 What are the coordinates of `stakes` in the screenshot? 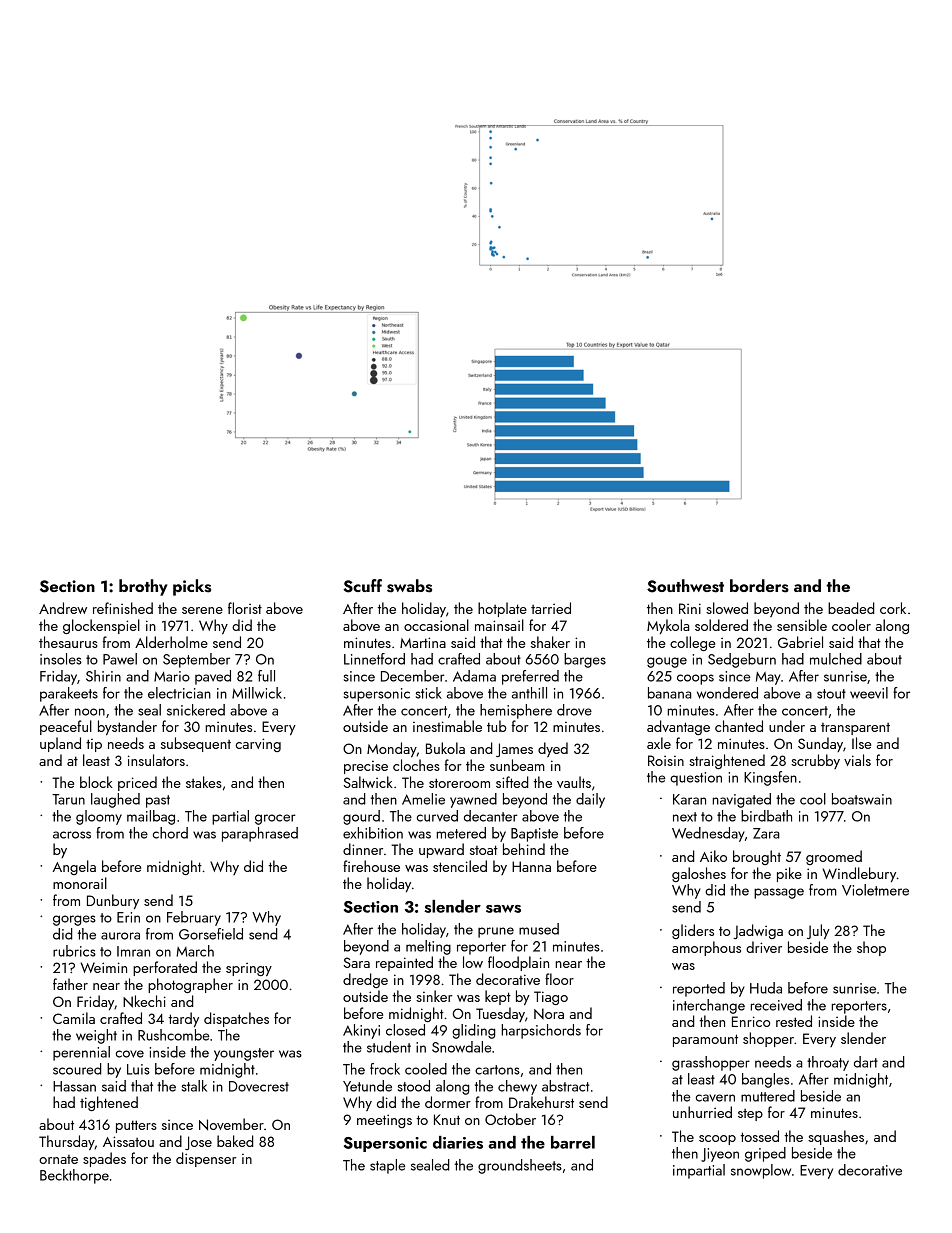 It's located at (204, 782).
